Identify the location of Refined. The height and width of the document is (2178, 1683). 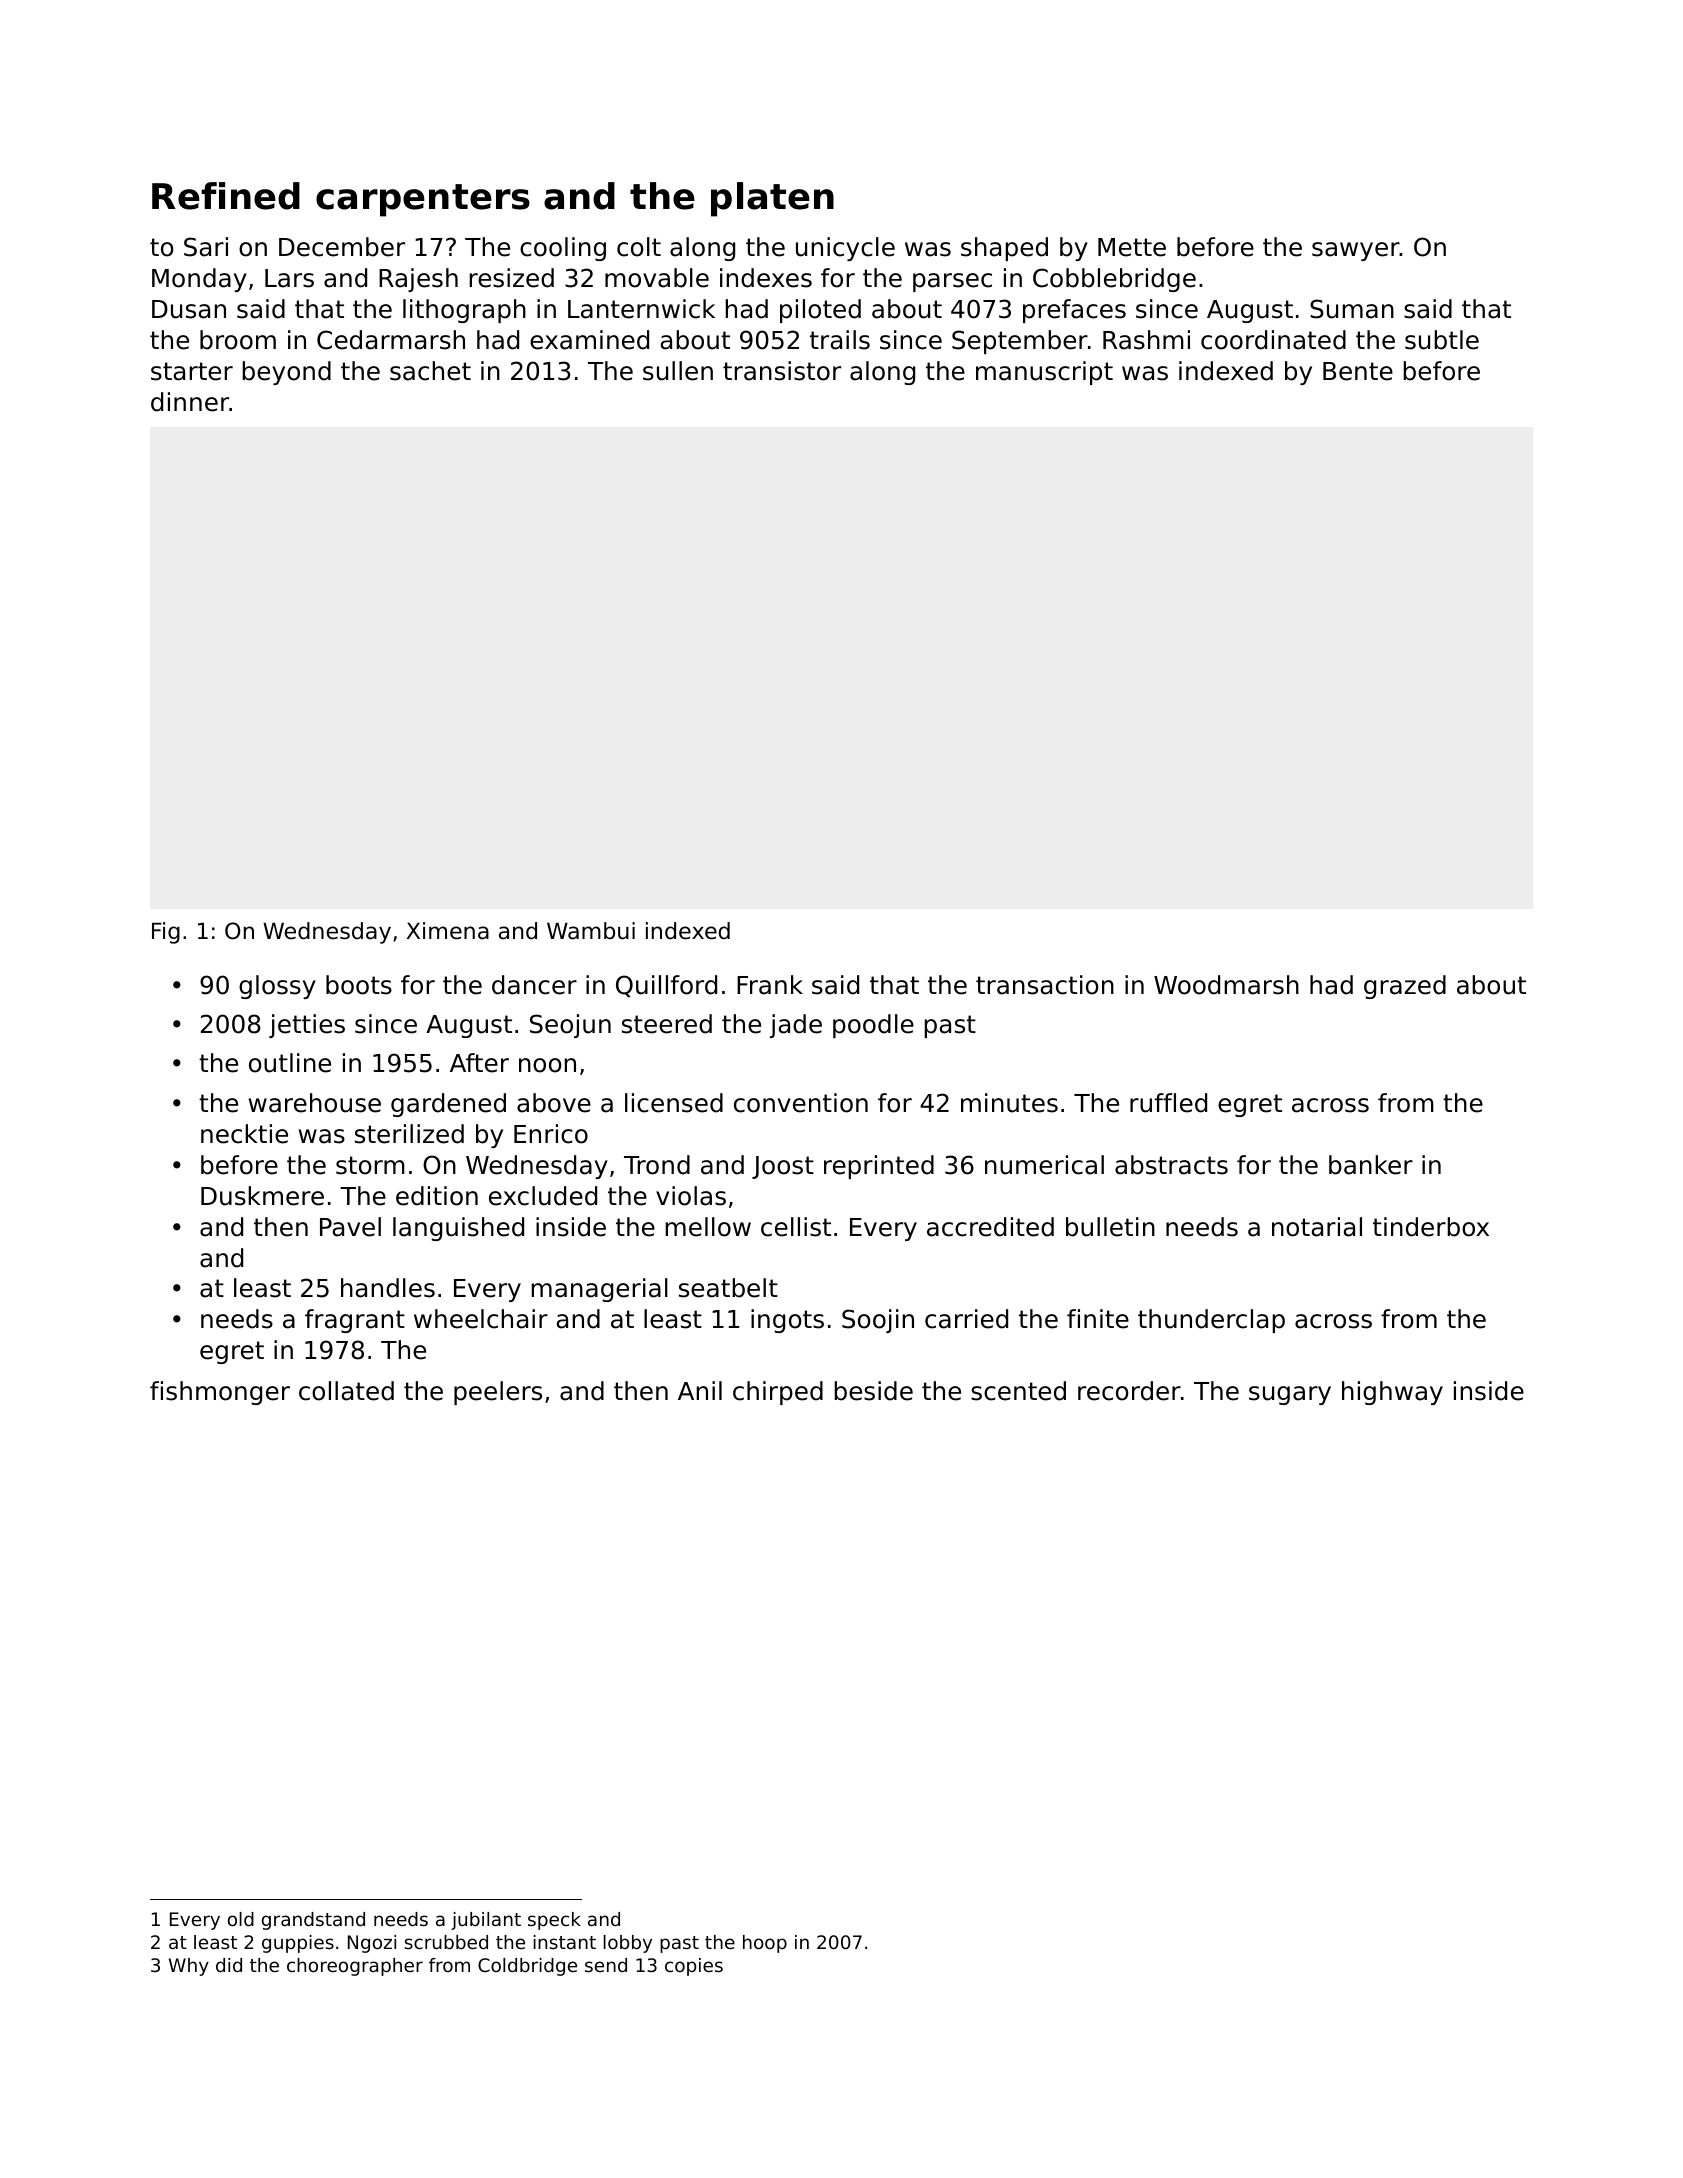
(226, 196).
